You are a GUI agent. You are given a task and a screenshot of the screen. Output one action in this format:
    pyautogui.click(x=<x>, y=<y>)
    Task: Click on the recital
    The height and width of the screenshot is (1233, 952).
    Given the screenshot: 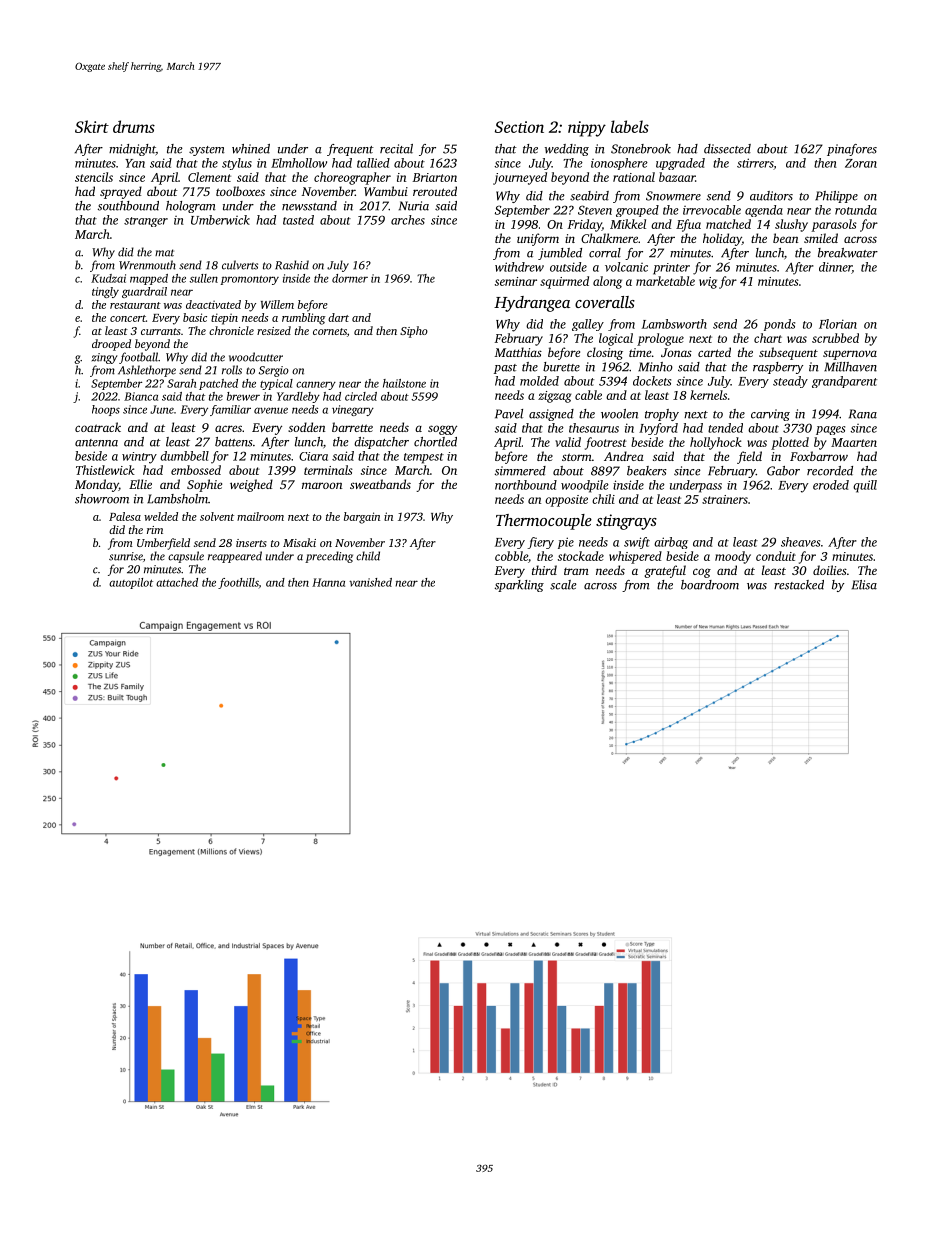 What is the action you would take?
    pyautogui.click(x=396, y=149)
